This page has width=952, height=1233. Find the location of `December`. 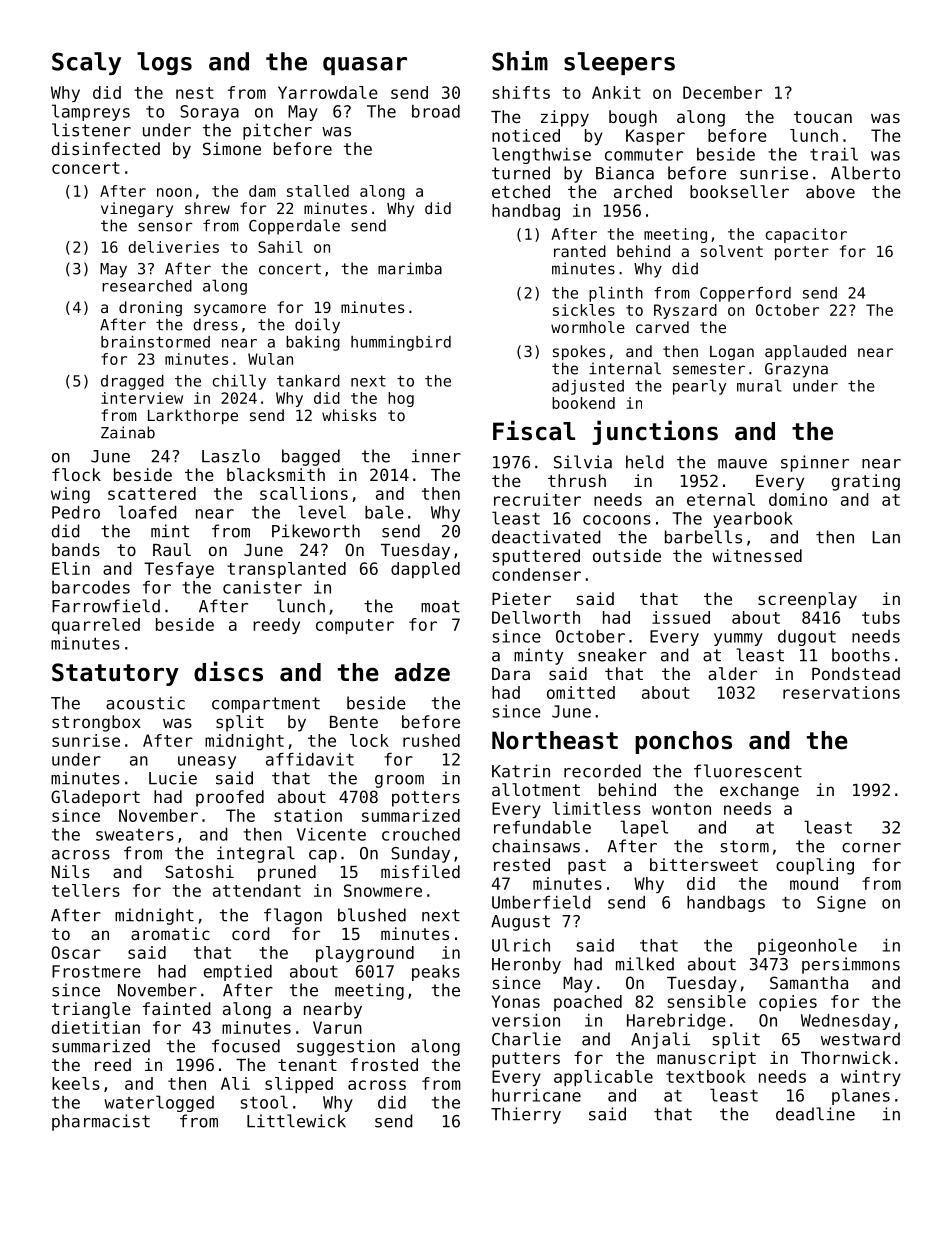

December is located at coordinates (722, 92).
